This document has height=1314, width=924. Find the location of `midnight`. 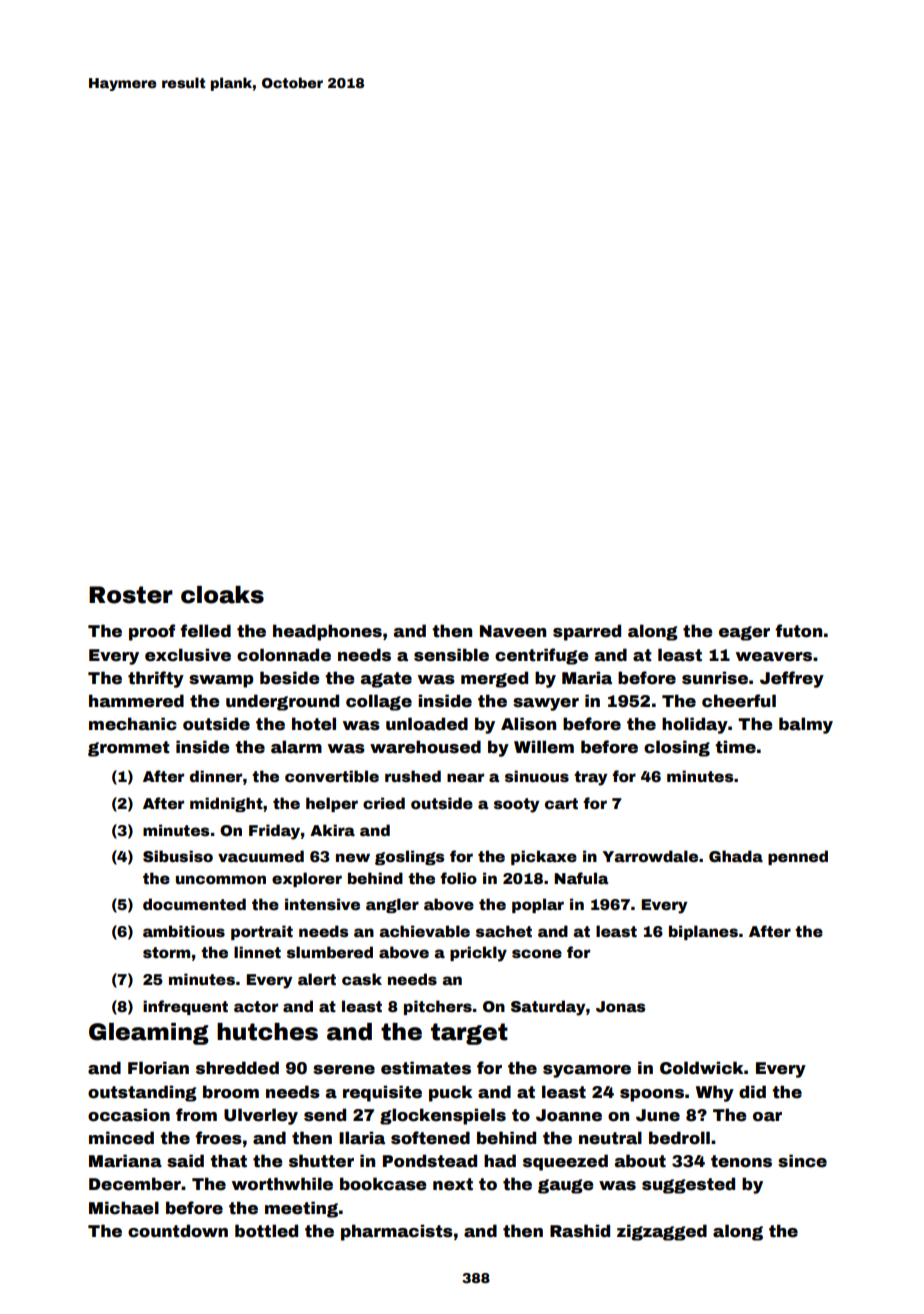

midnight is located at coordinates (226, 804).
